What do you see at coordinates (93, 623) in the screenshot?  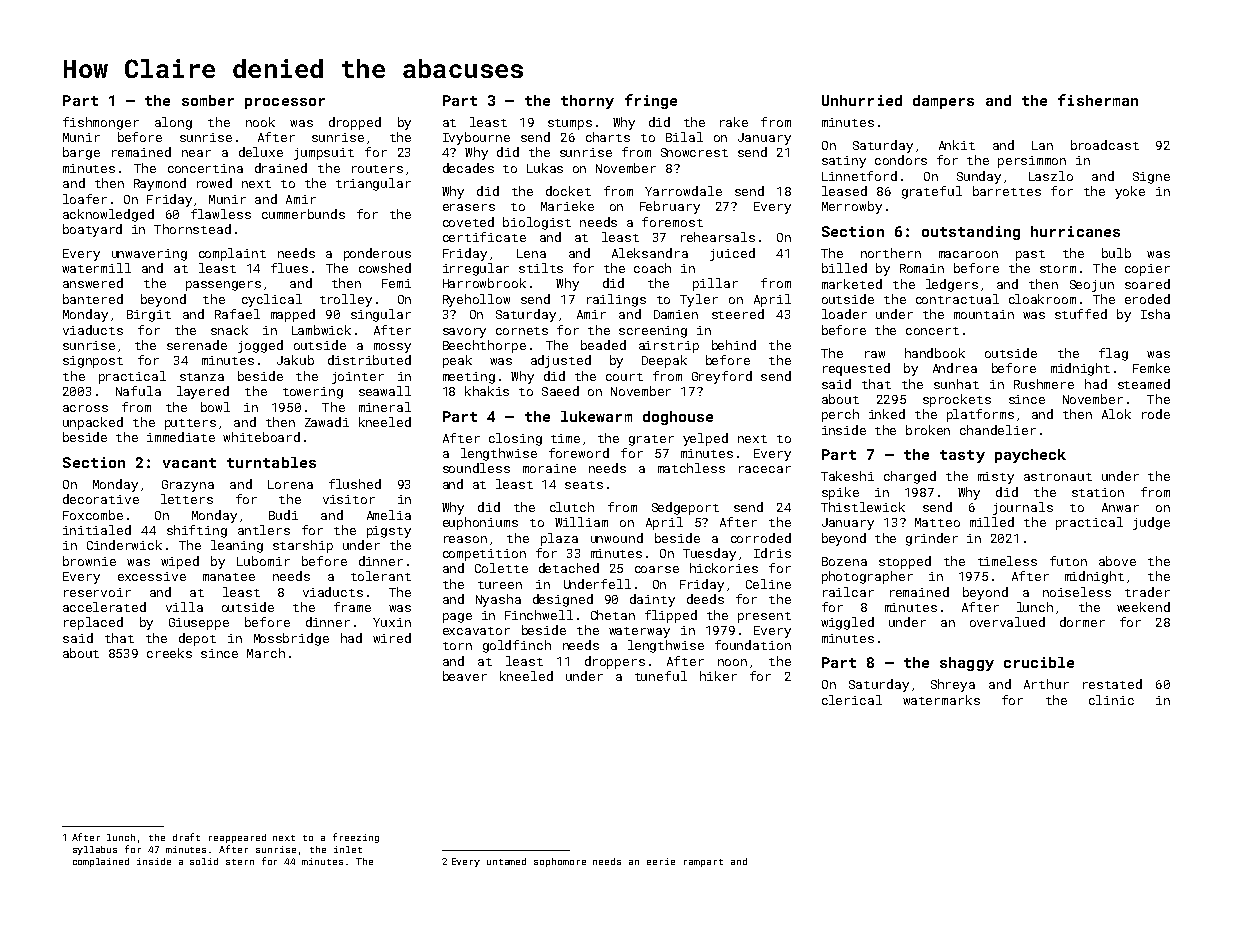 I see `replaced` at bounding box center [93, 623].
